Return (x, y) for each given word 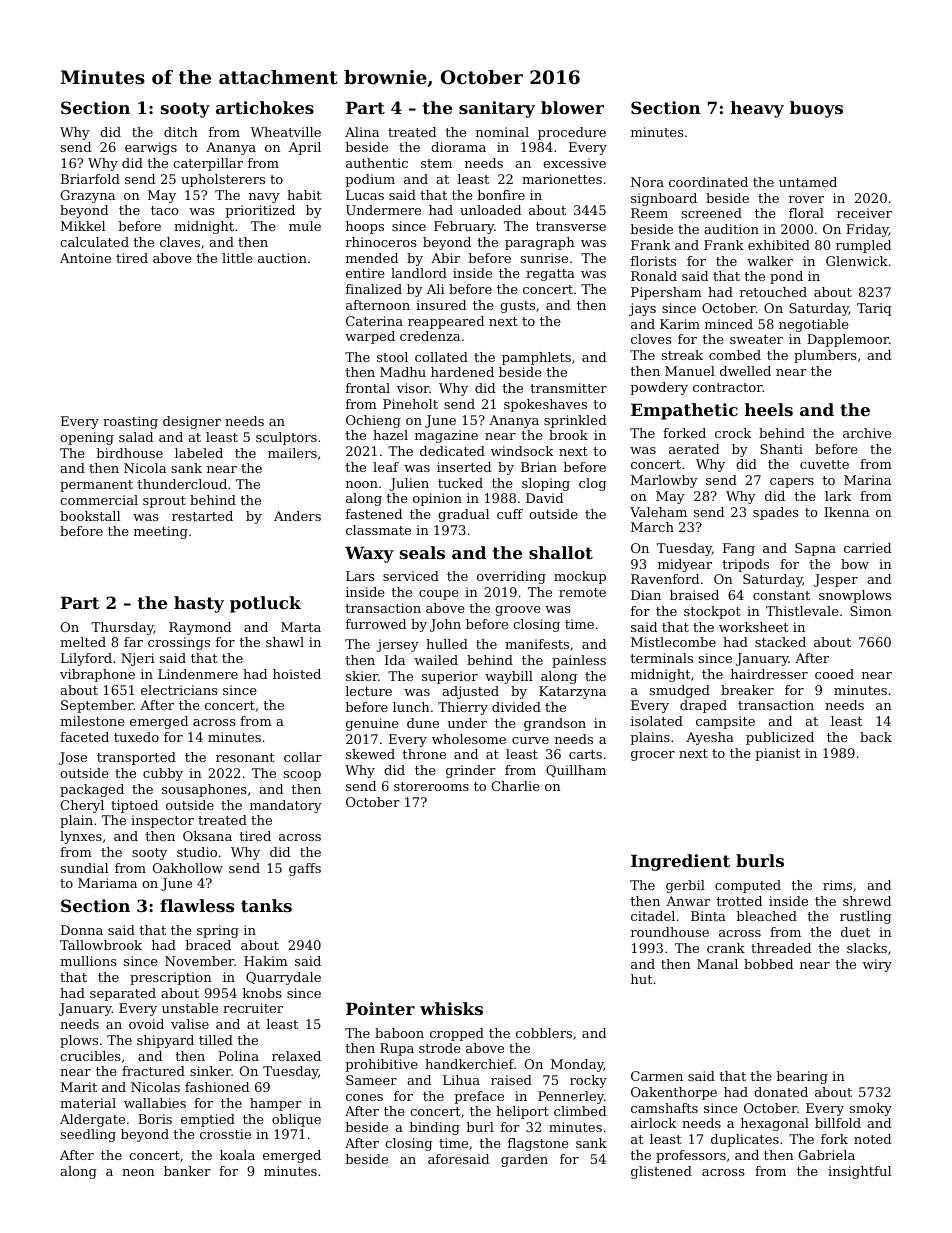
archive (867, 433)
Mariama (107, 883)
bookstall (90, 516)
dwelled (745, 371)
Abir (445, 258)
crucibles (90, 1056)
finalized (374, 289)
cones (364, 1097)
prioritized (260, 211)
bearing (802, 1077)
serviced (411, 576)
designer (192, 422)
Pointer (380, 1008)
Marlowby (664, 481)
